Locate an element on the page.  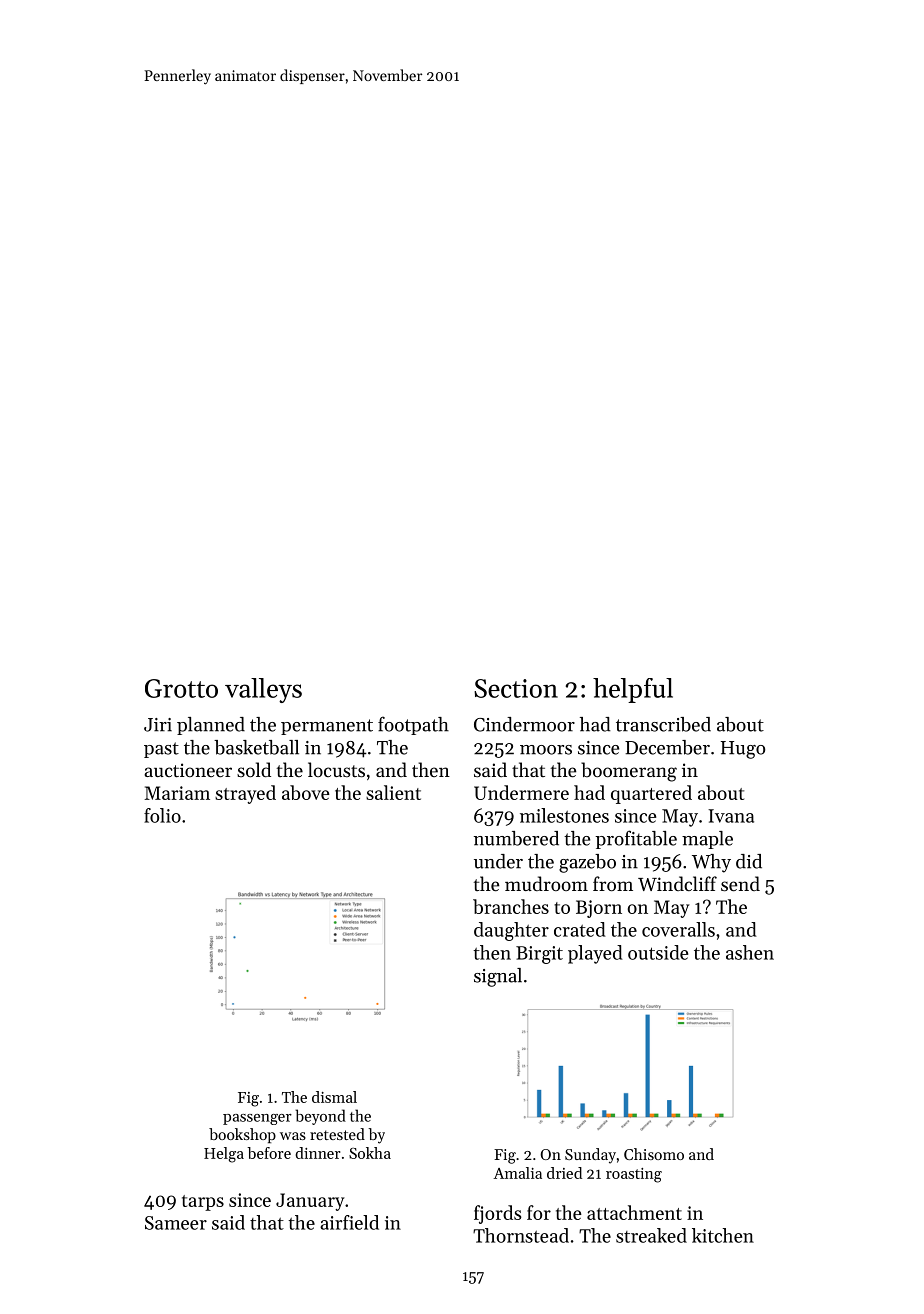
Ivana is located at coordinates (731, 816).
